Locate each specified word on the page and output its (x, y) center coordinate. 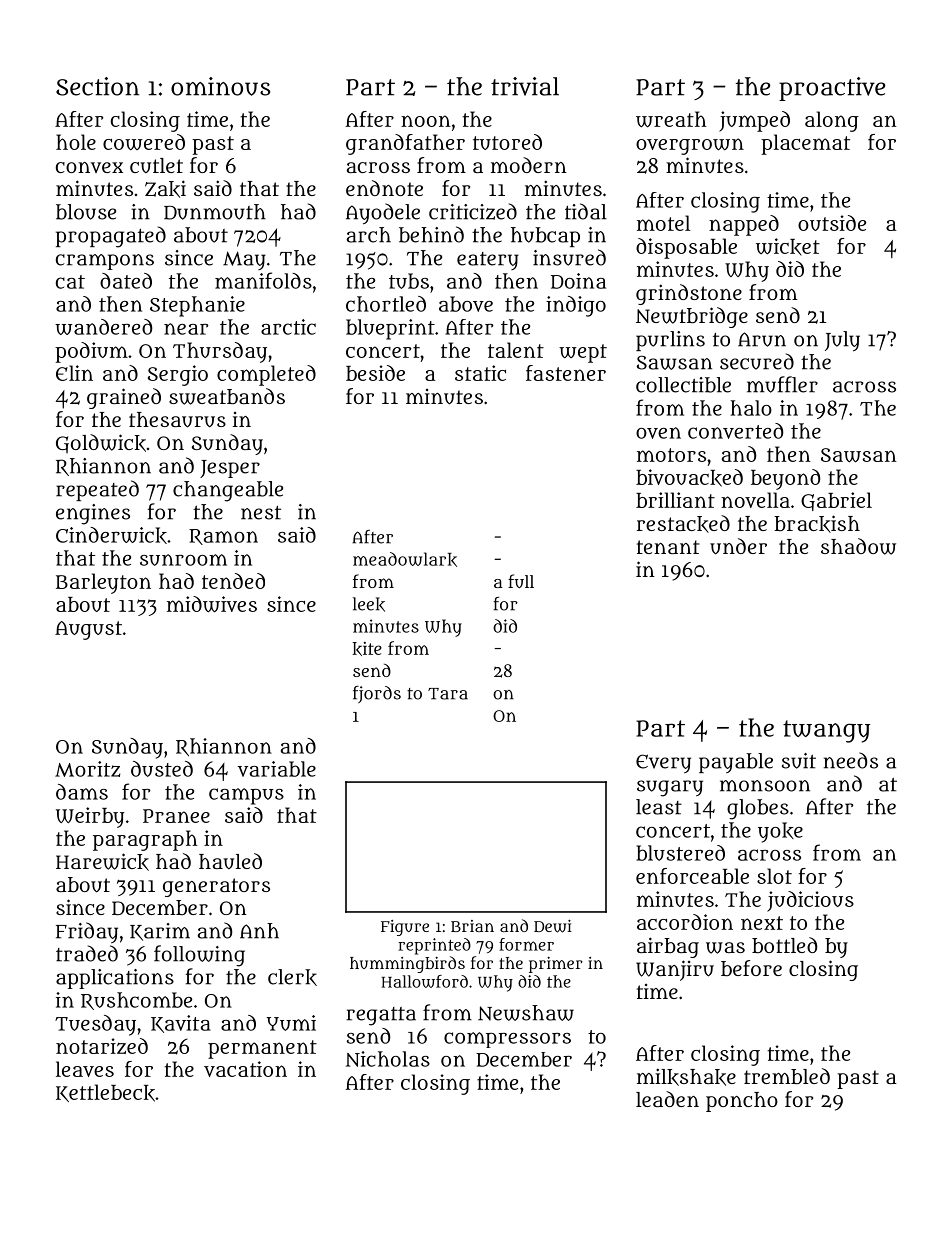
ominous (220, 86)
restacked (683, 524)
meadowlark (405, 559)
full (521, 581)
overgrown (690, 146)
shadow (858, 546)
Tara (448, 694)
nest (261, 513)
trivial (525, 86)
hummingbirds (407, 964)
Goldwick (101, 443)
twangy (826, 731)
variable (276, 769)
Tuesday (95, 1025)
